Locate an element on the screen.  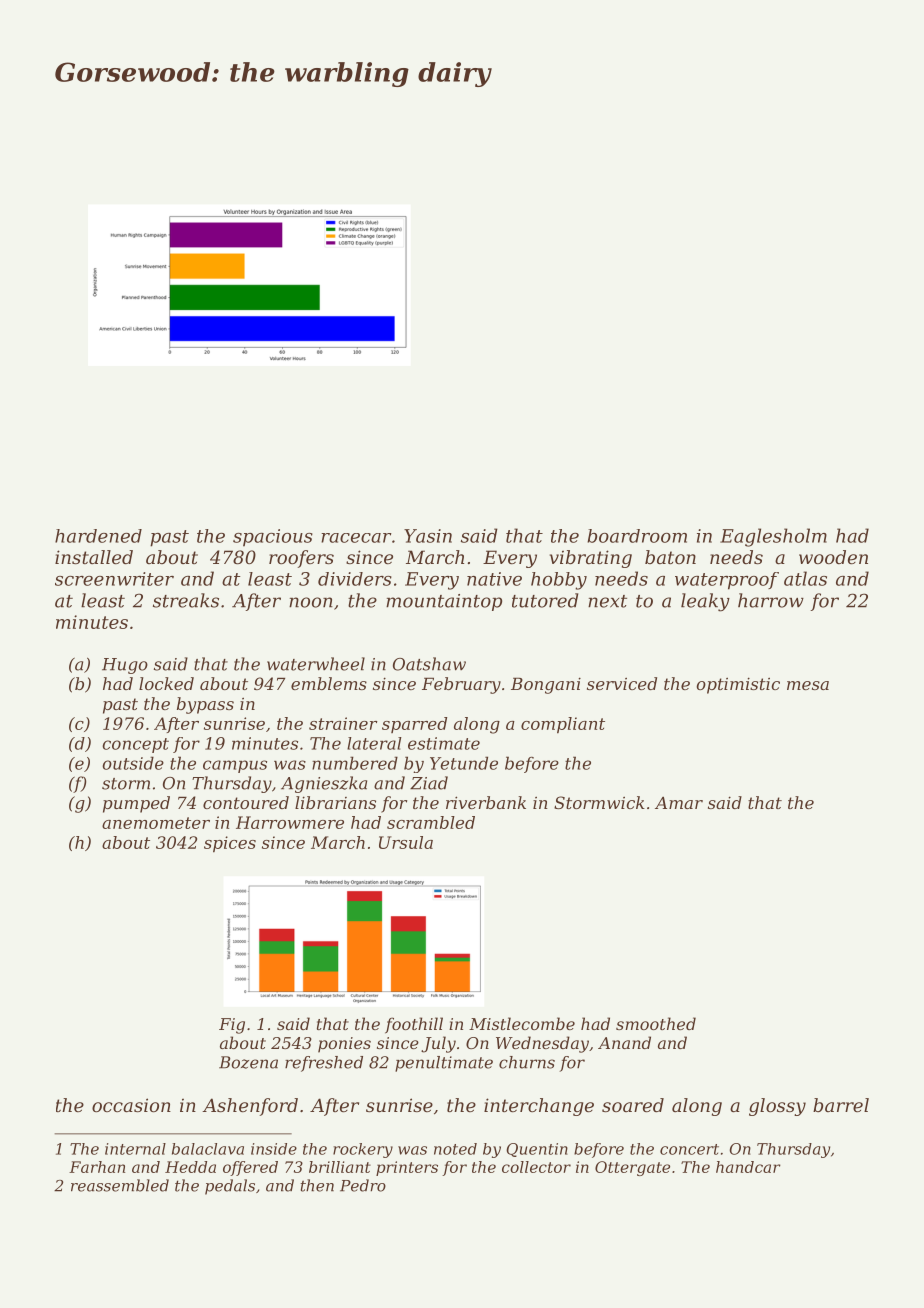
Farhan is located at coordinates (97, 1167).
